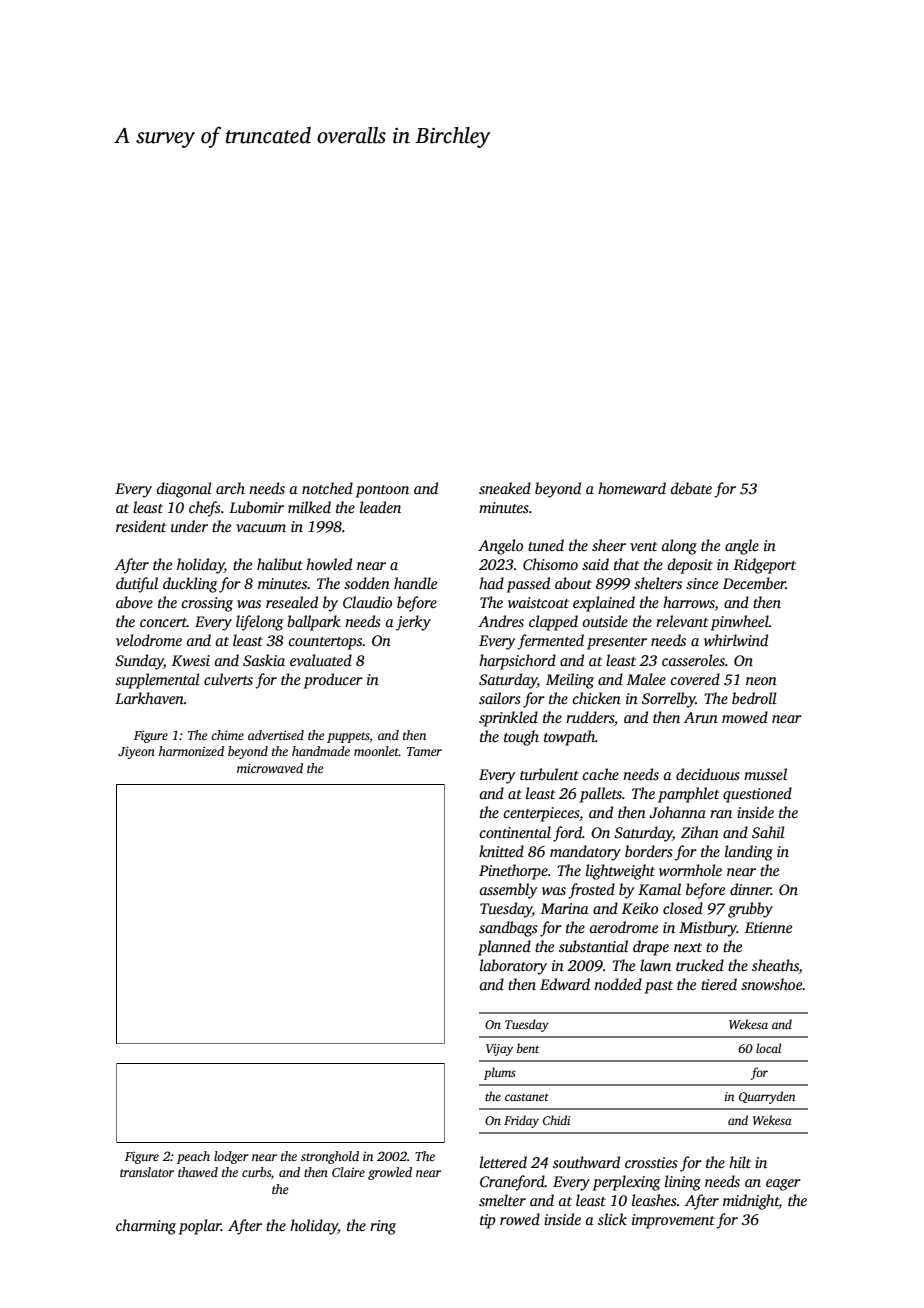 This image has height=1308, width=924. Describe the element at coordinates (256, 1172) in the image. I see `curbs` at that location.
